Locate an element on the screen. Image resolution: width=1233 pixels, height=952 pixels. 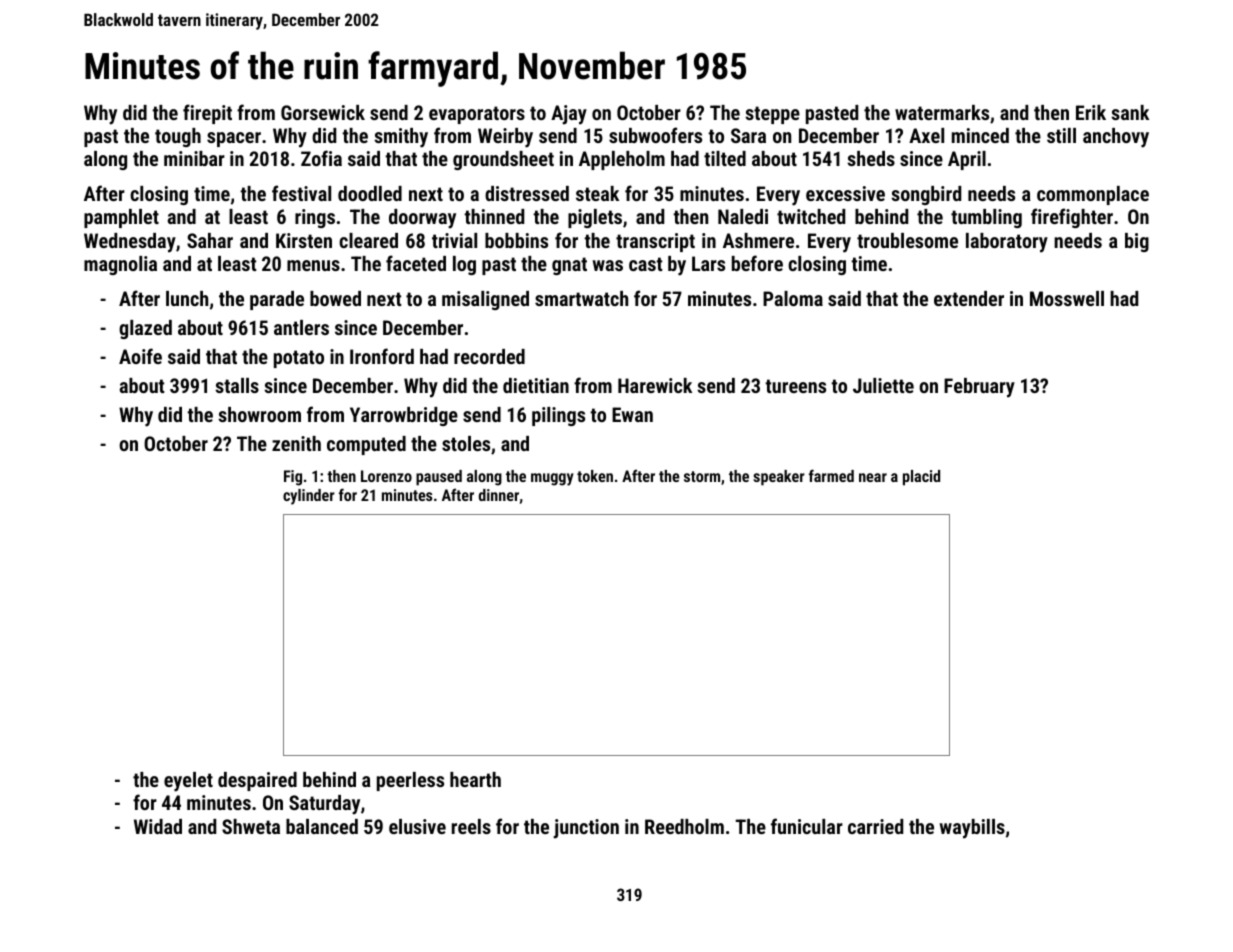
placid is located at coordinates (921, 478).
